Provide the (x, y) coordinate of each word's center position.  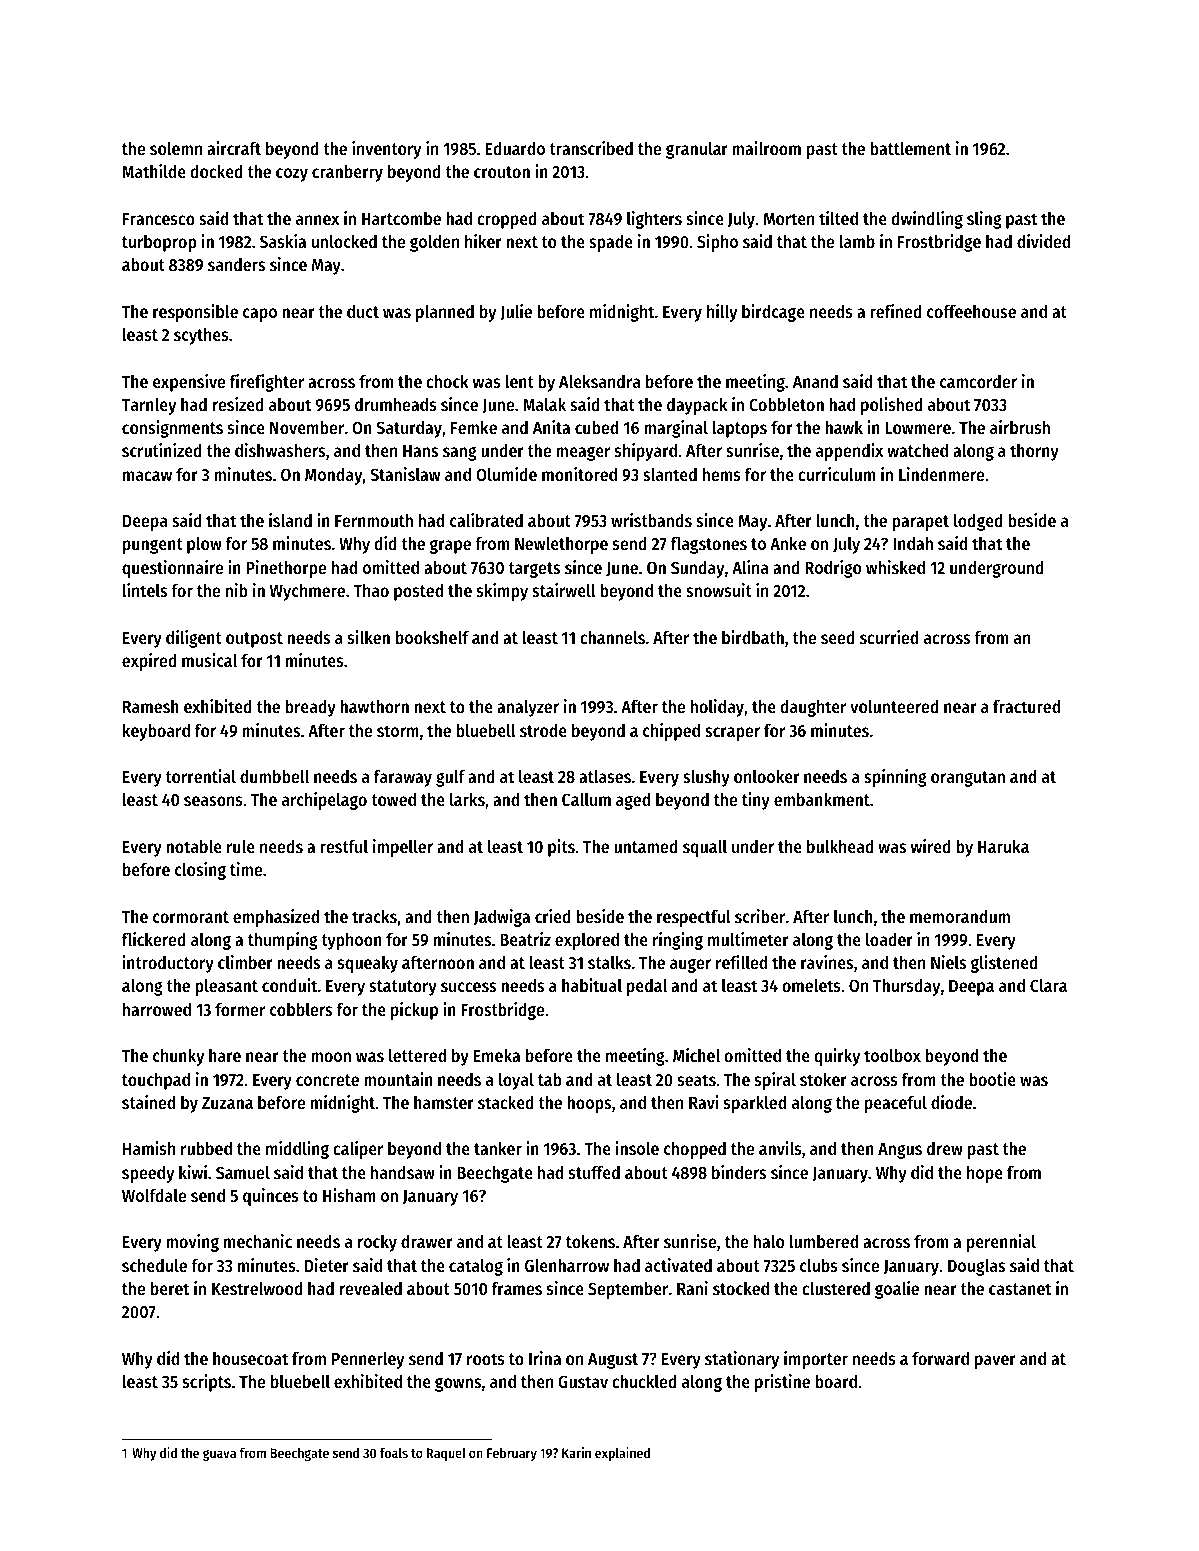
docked (216, 171)
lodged (978, 522)
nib (237, 590)
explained (622, 1454)
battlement (910, 148)
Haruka (1003, 846)
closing (200, 871)
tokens (590, 1241)
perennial (1001, 1243)
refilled (741, 962)
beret (170, 1288)
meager (583, 453)
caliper (358, 1150)
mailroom (766, 148)
